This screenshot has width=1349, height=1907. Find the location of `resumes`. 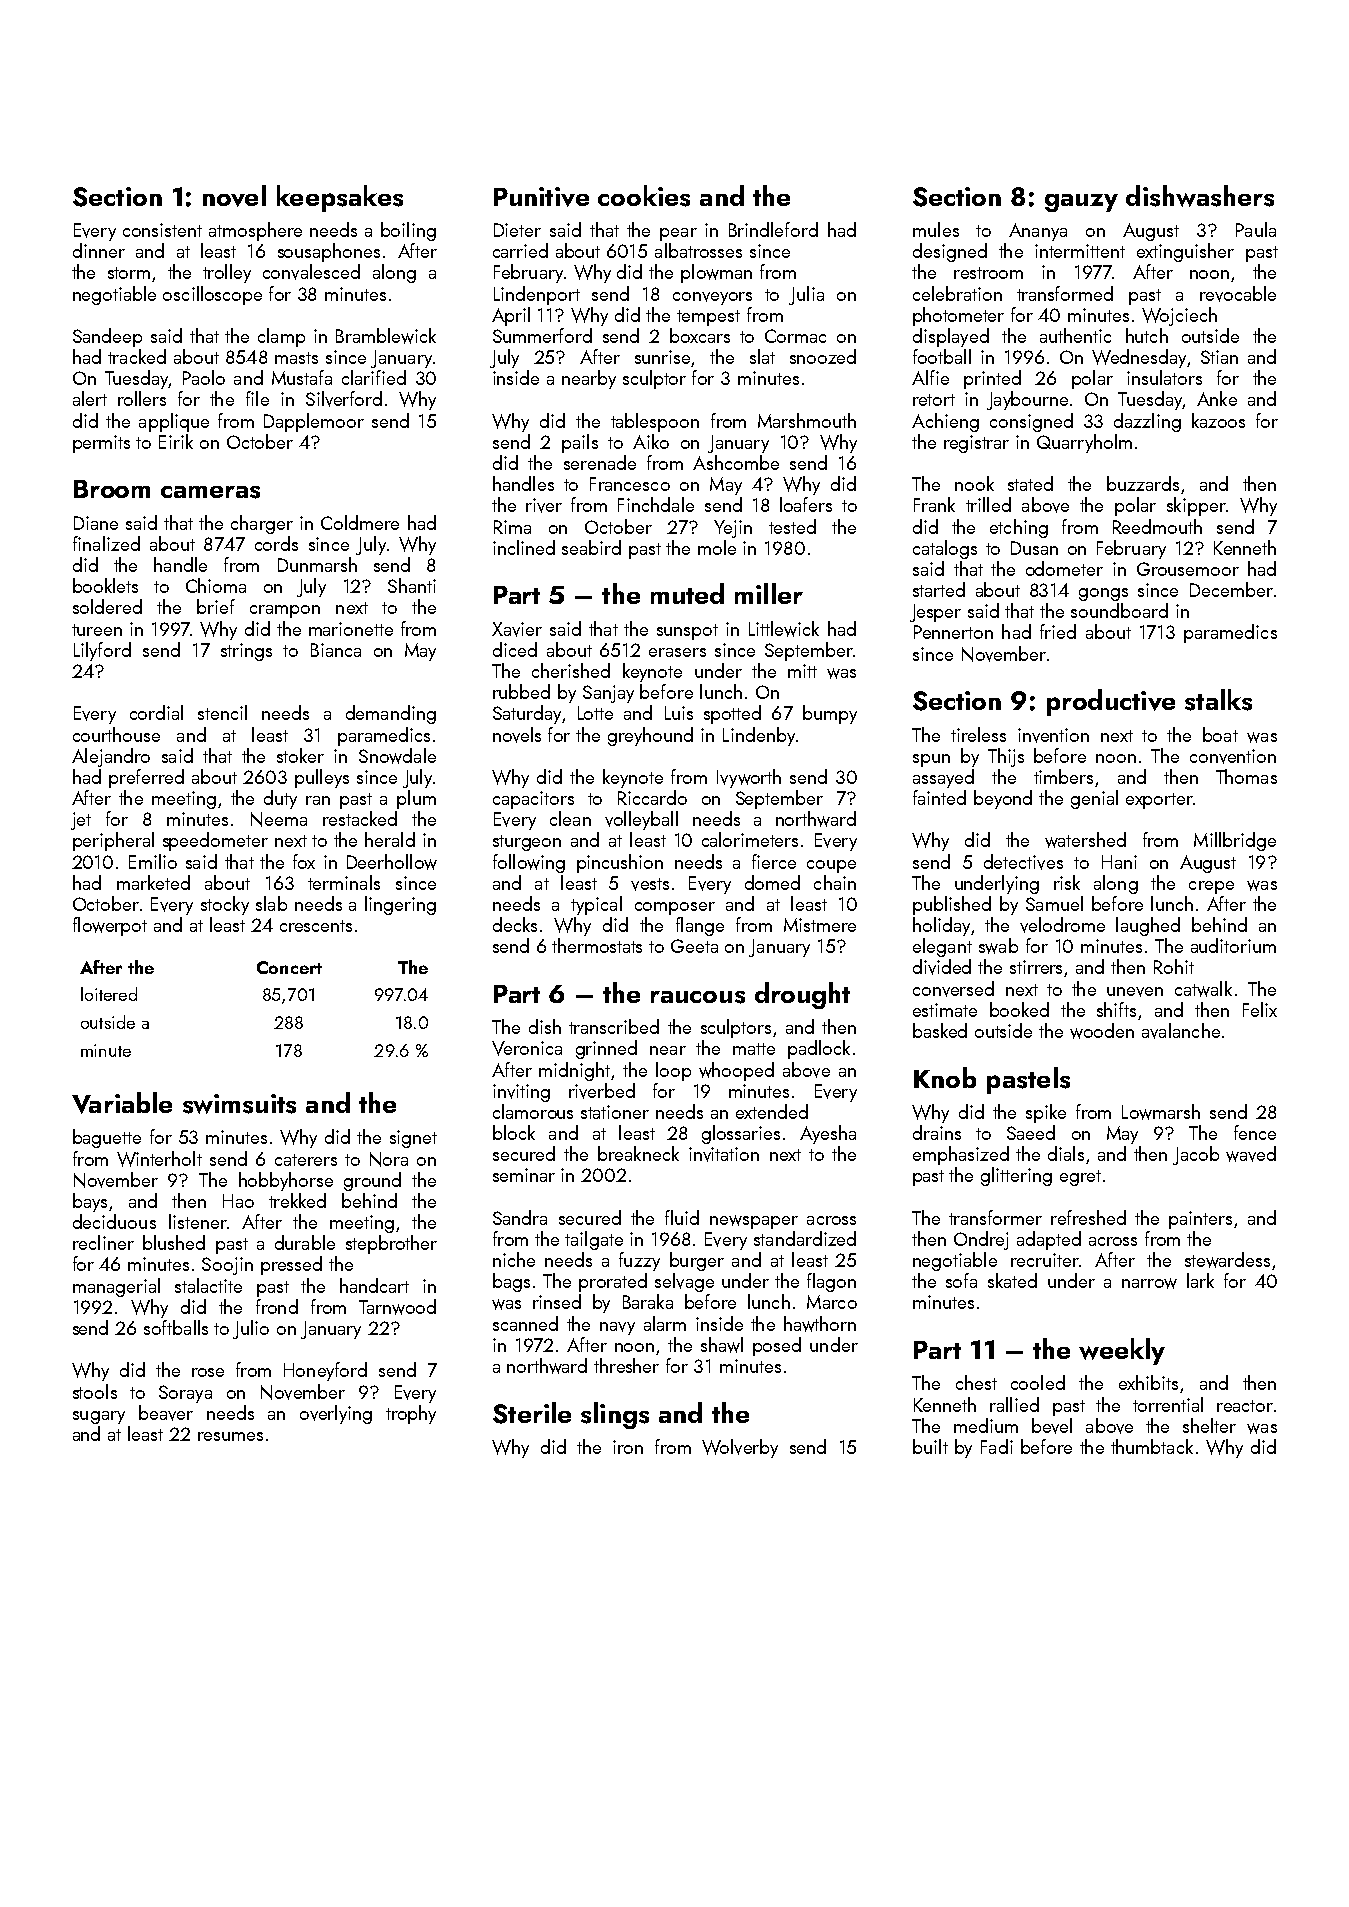

resumes is located at coordinates (230, 1436).
